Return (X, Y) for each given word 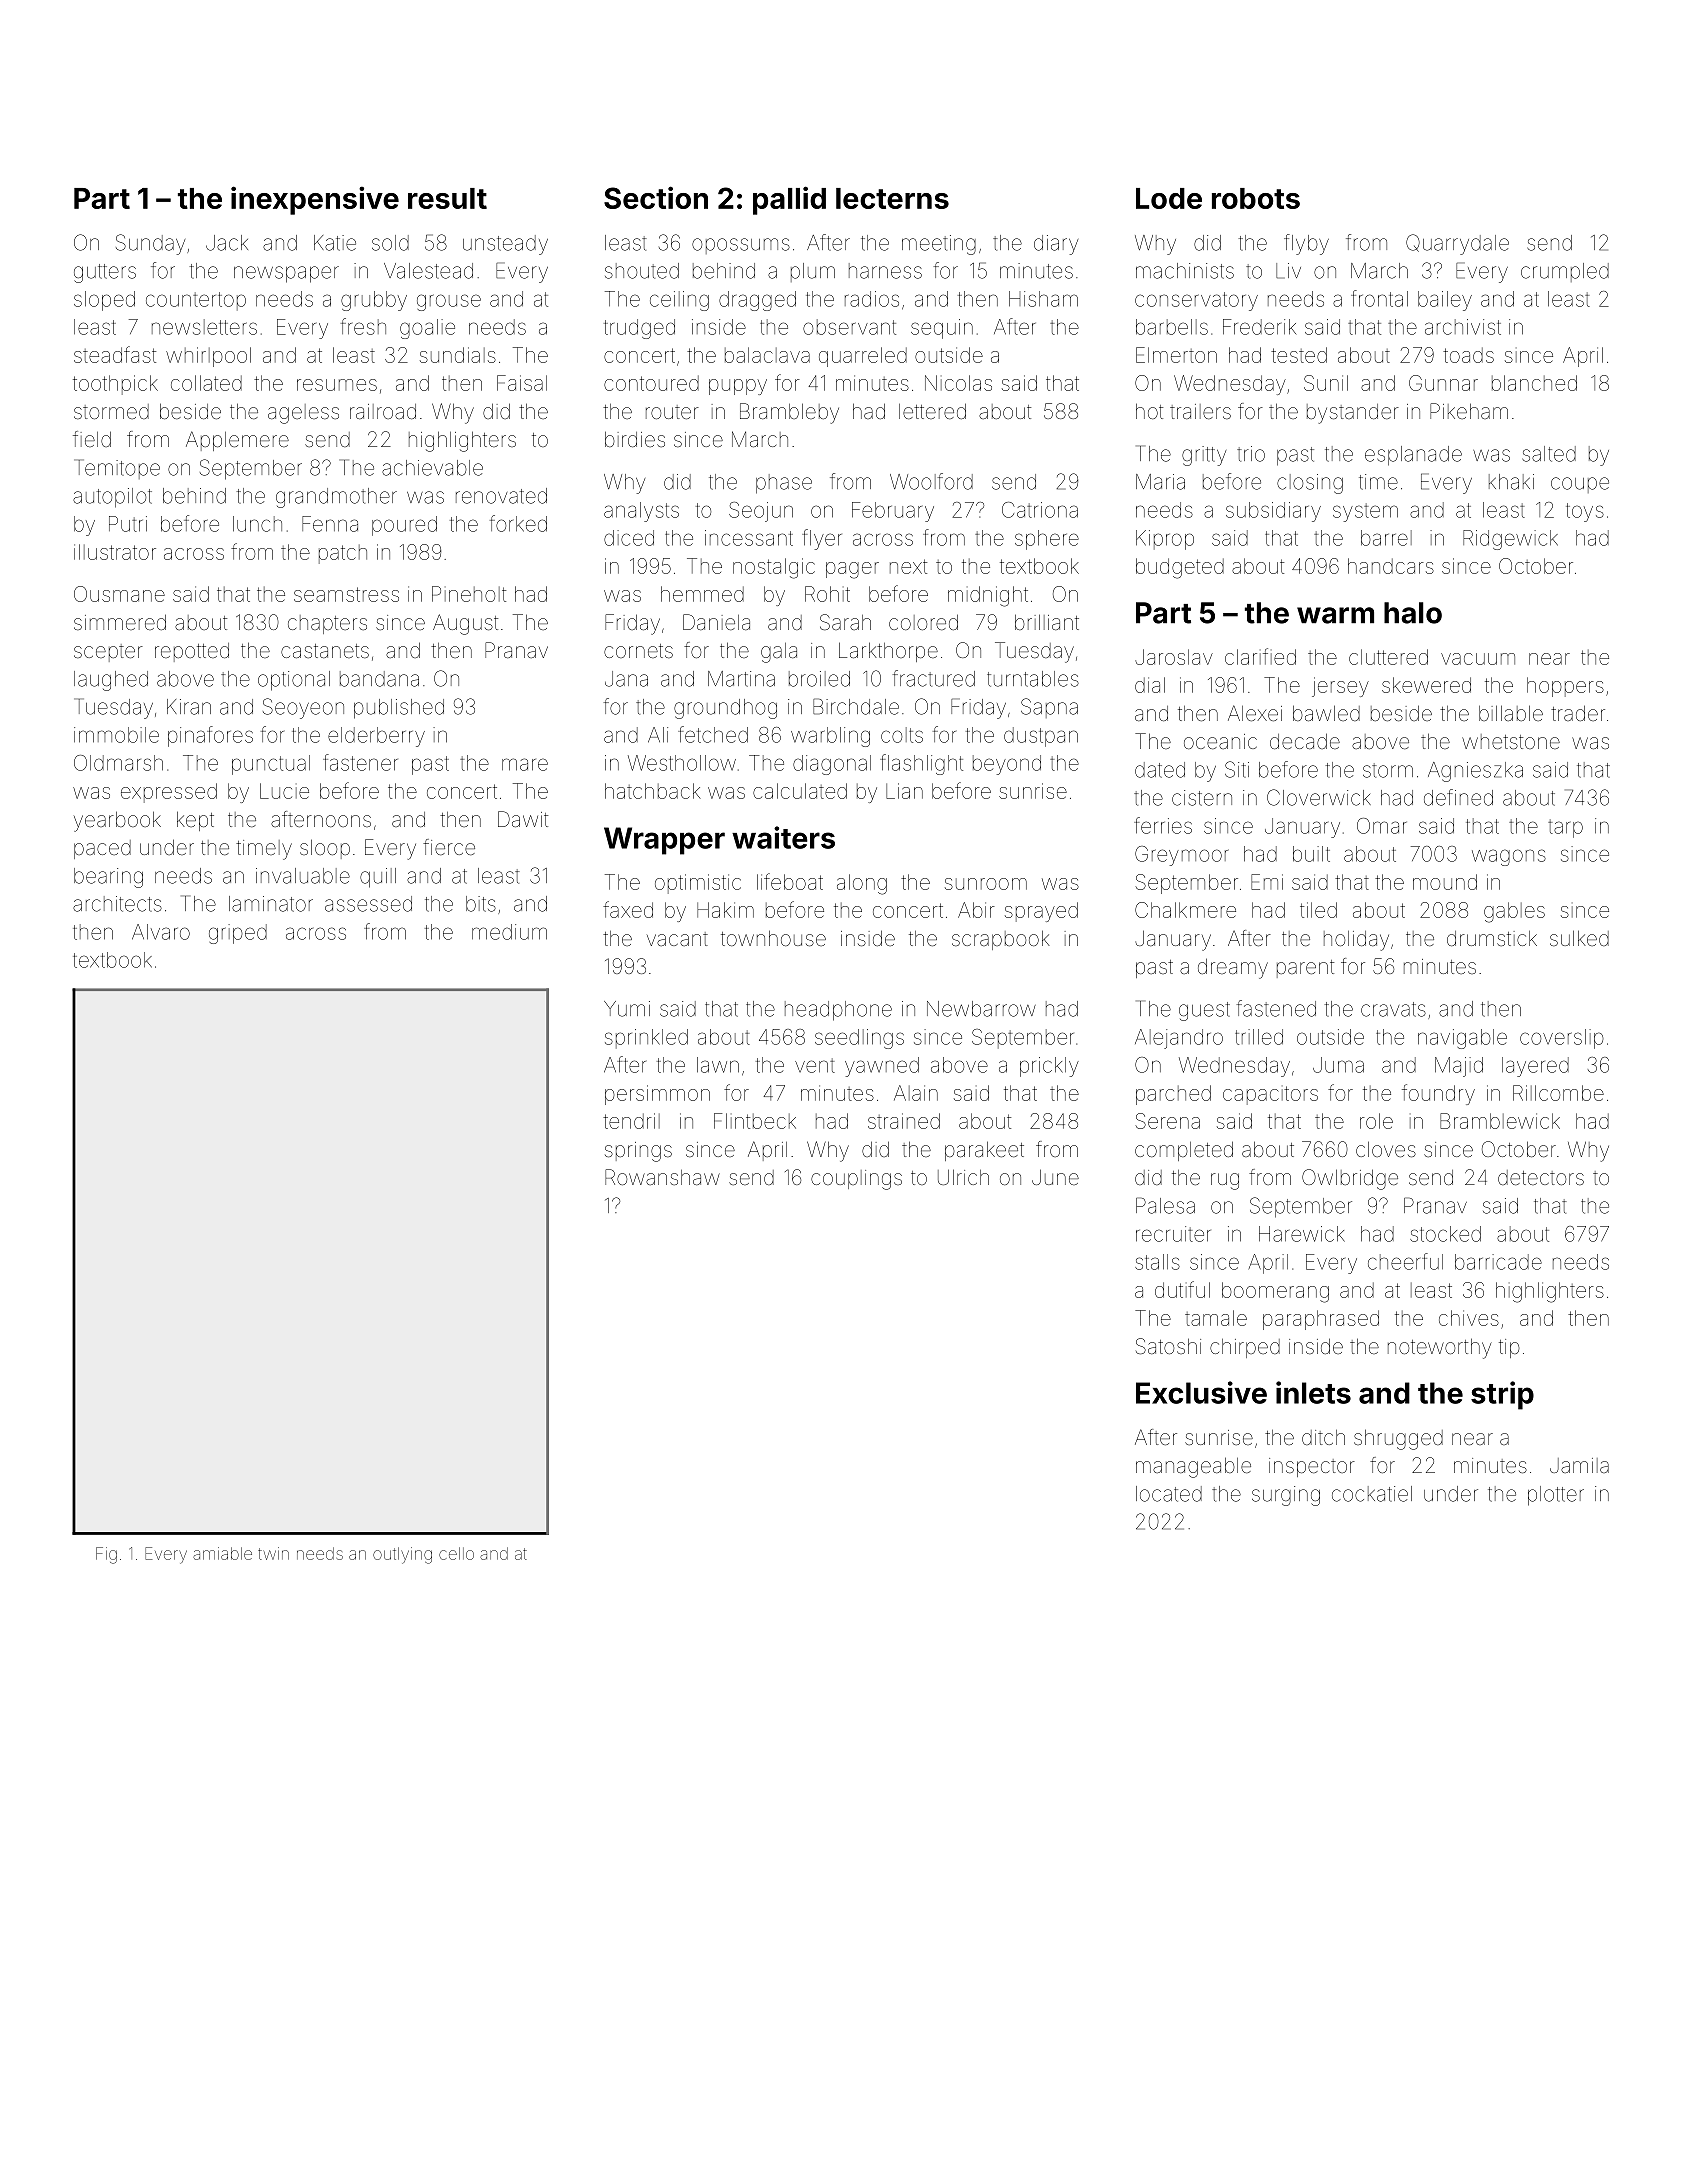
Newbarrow (981, 1009)
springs (638, 1152)
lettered (932, 411)
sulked (1579, 938)
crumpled (1565, 272)
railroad (383, 411)
